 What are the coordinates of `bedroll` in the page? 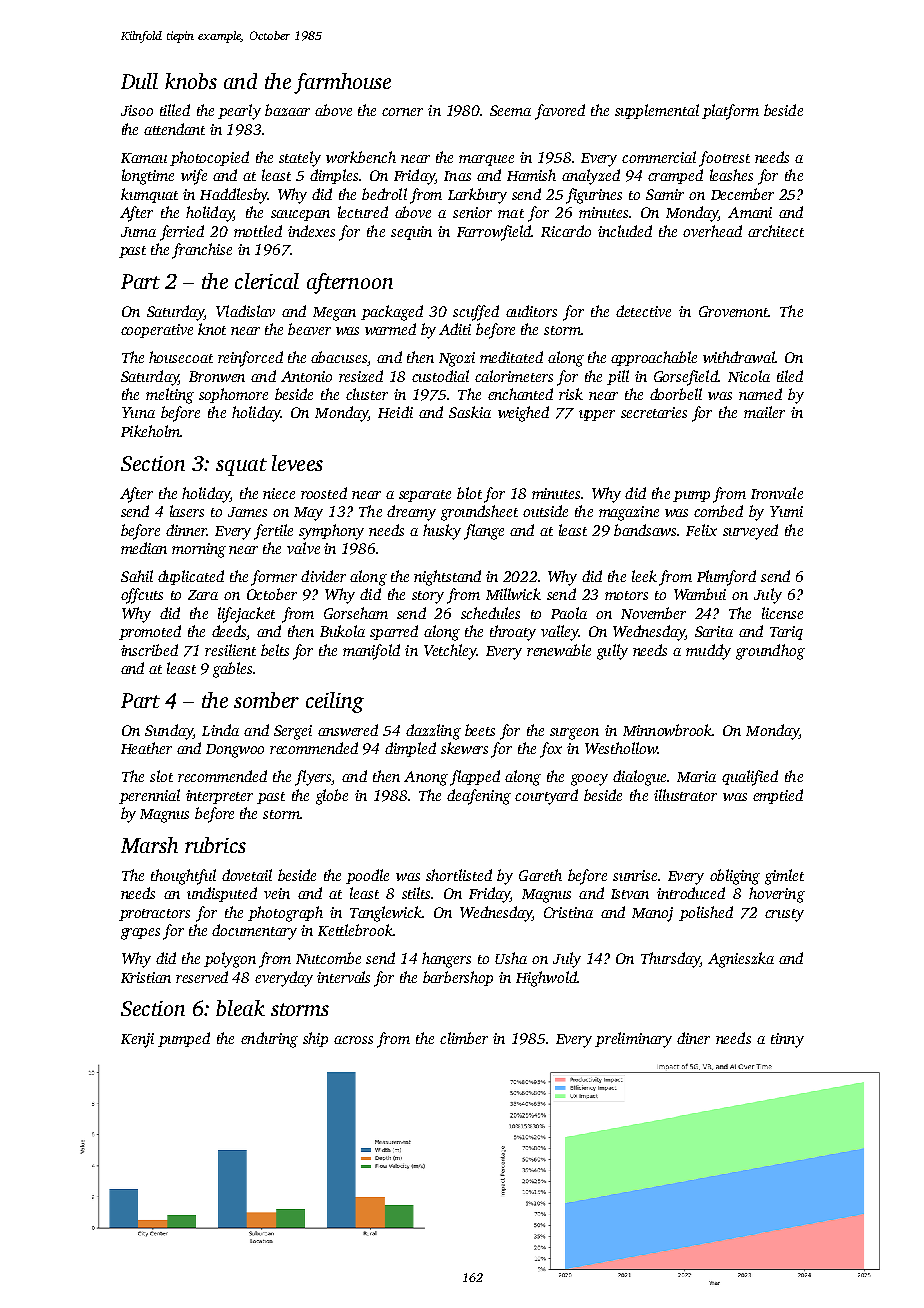 It's located at (384, 194).
